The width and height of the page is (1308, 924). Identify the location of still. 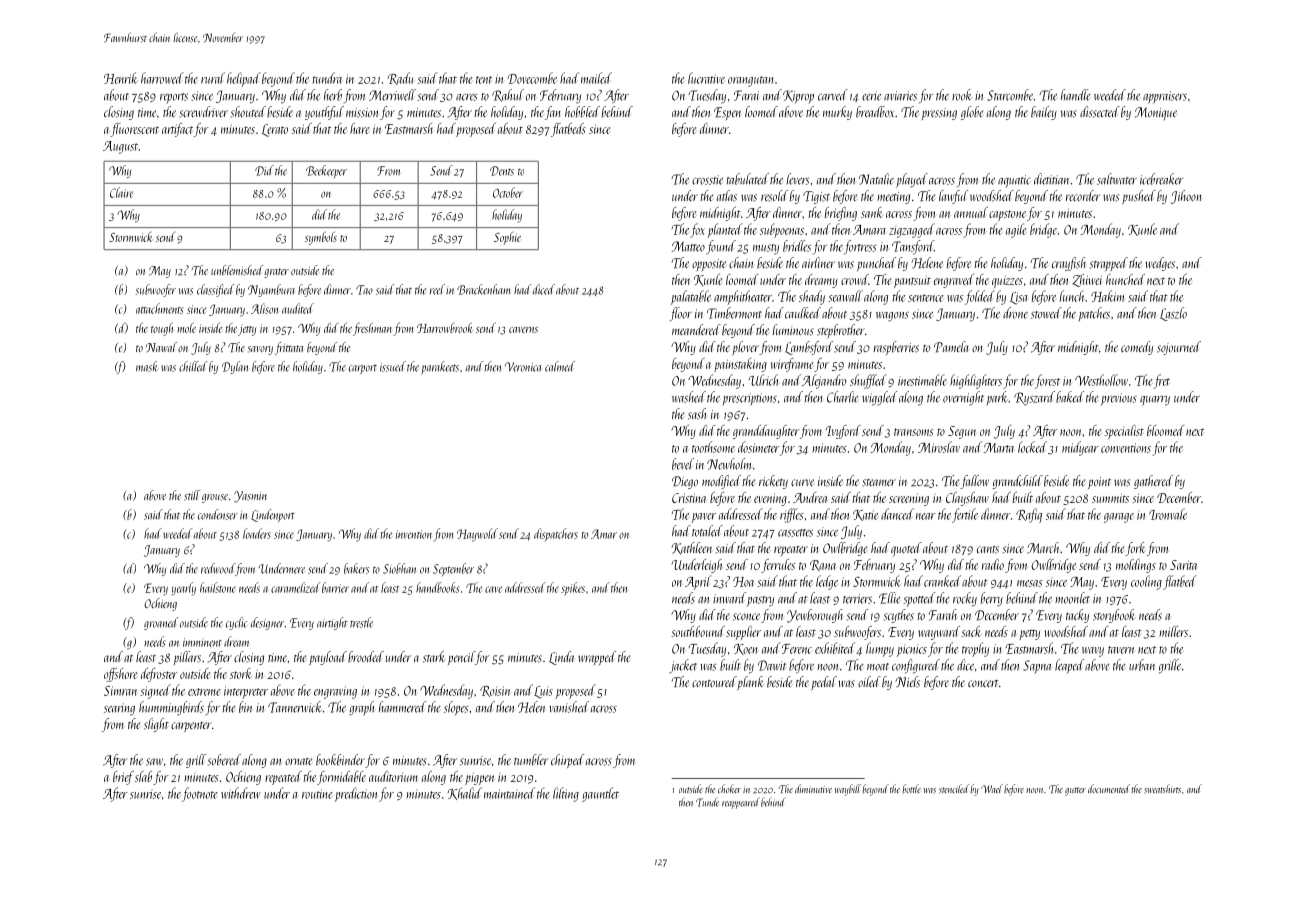
(192, 495).
